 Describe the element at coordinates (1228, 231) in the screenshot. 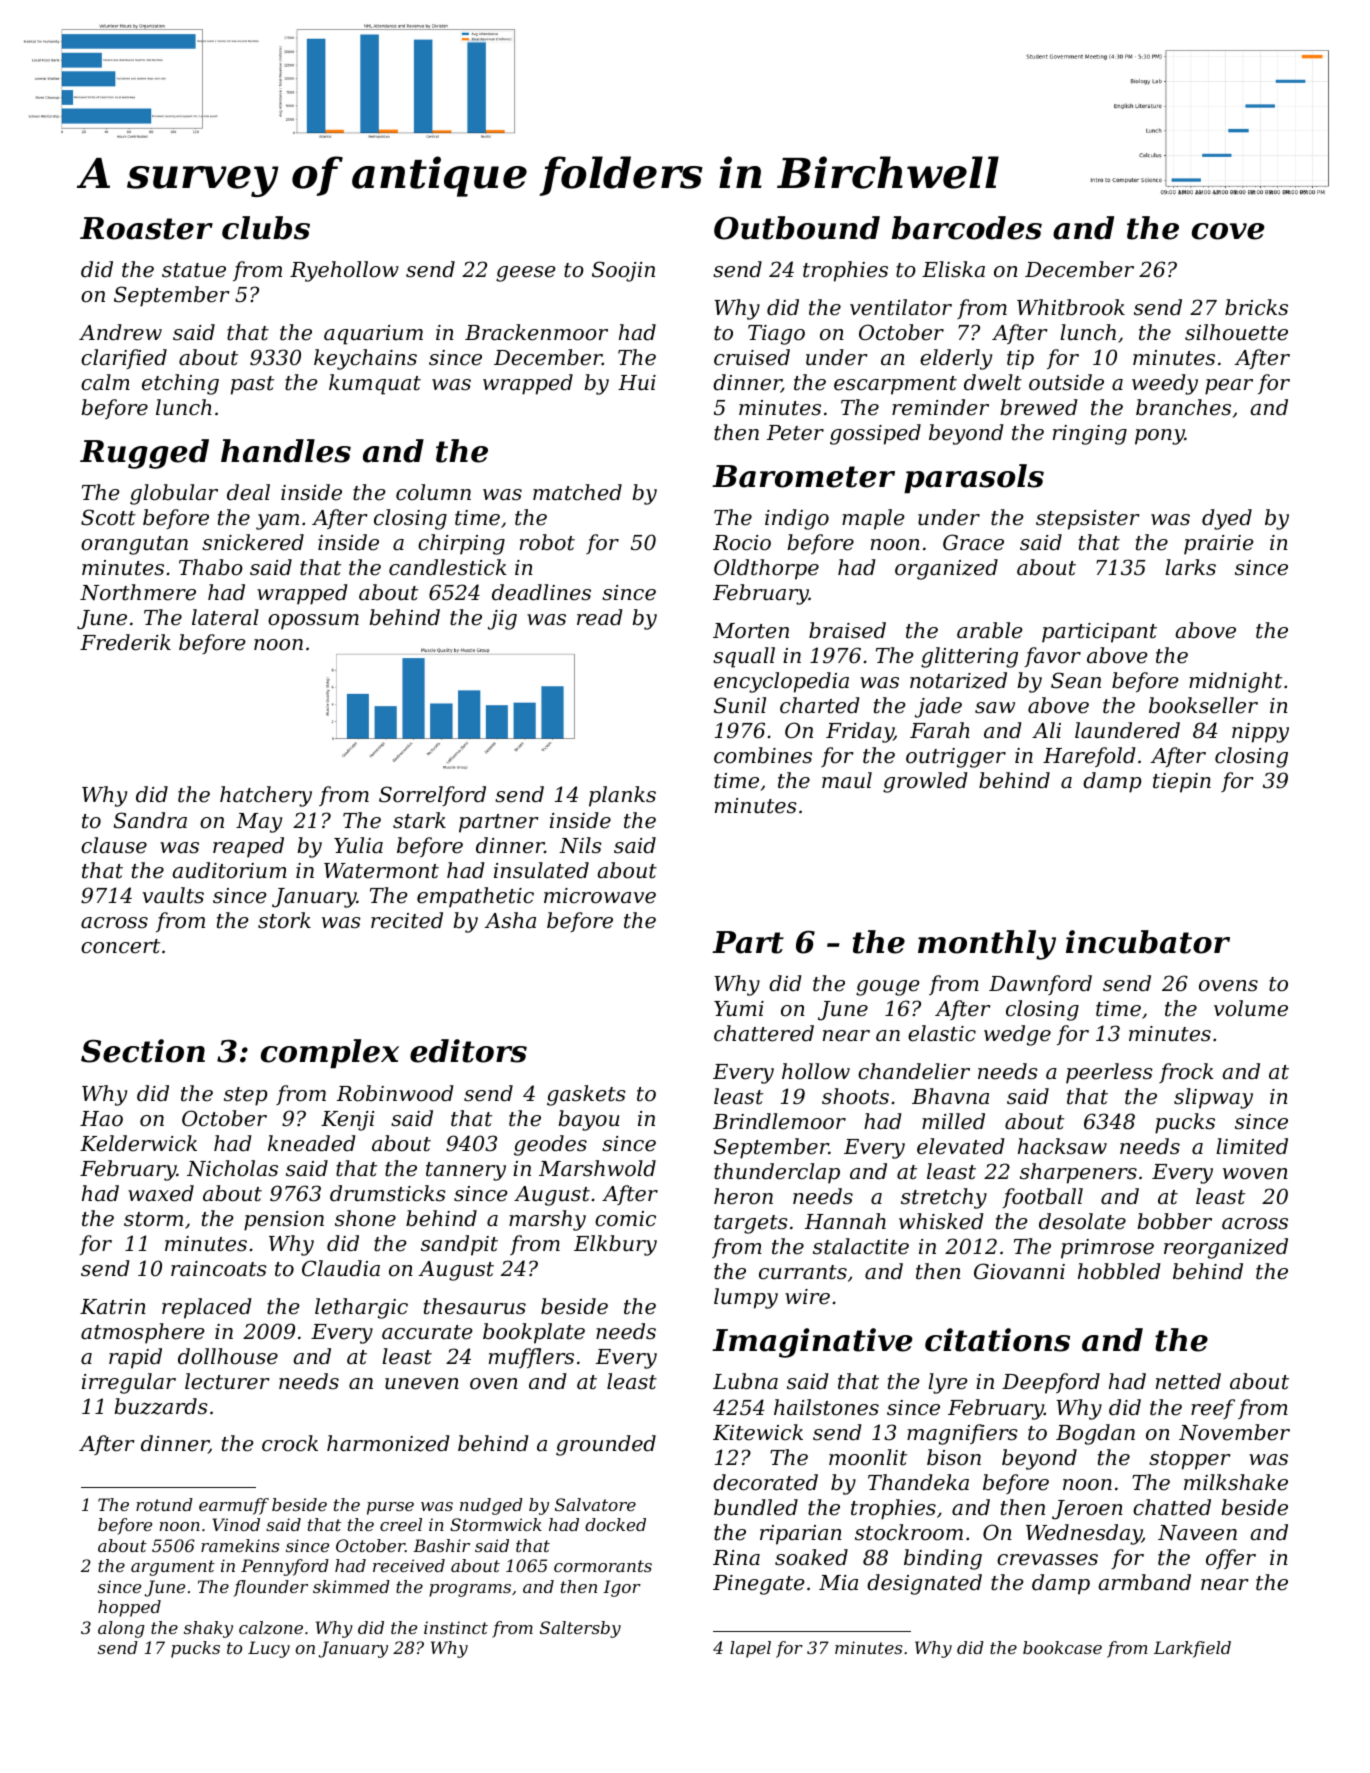

I see `cove` at that location.
